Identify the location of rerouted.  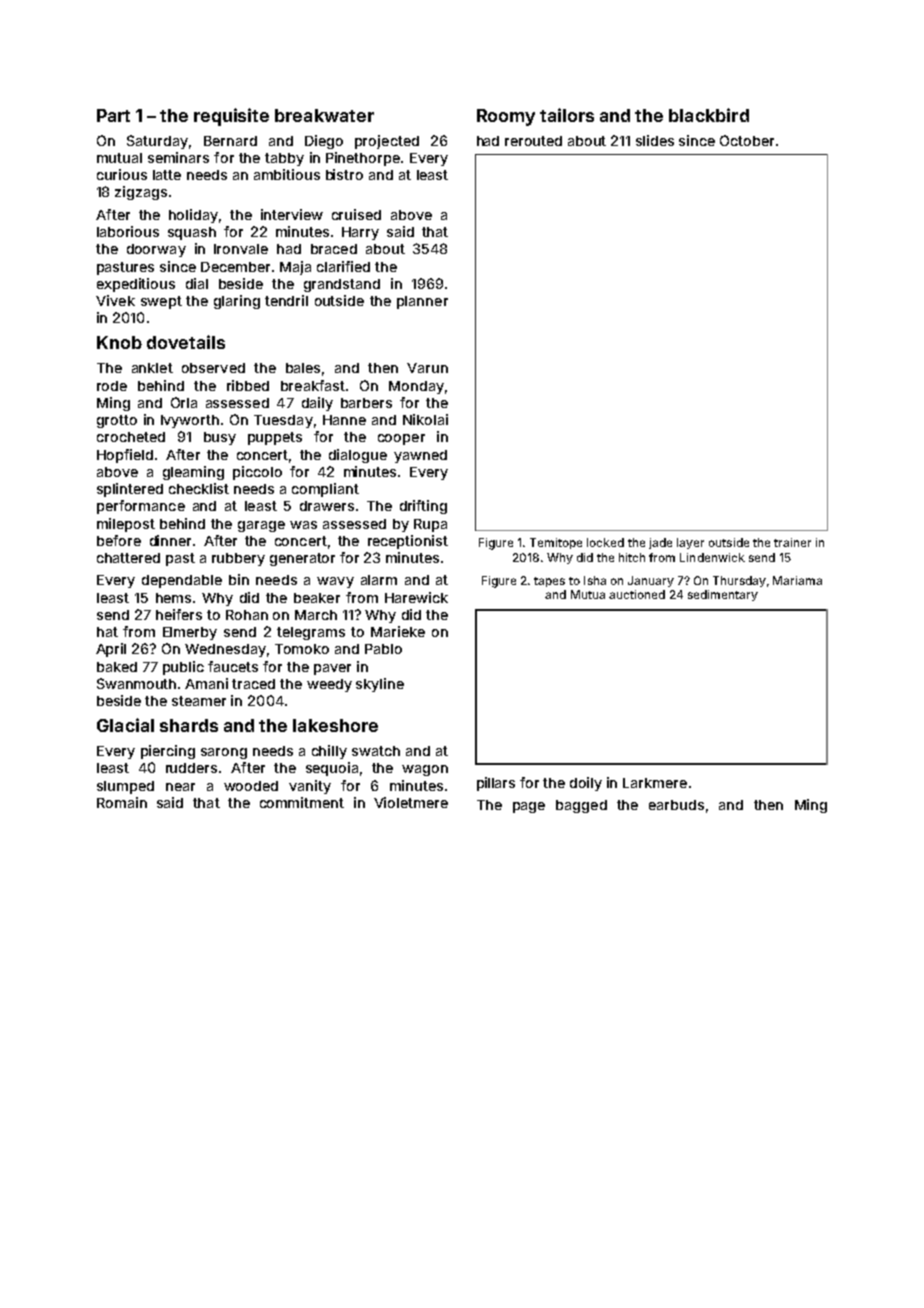
(533, 141).
